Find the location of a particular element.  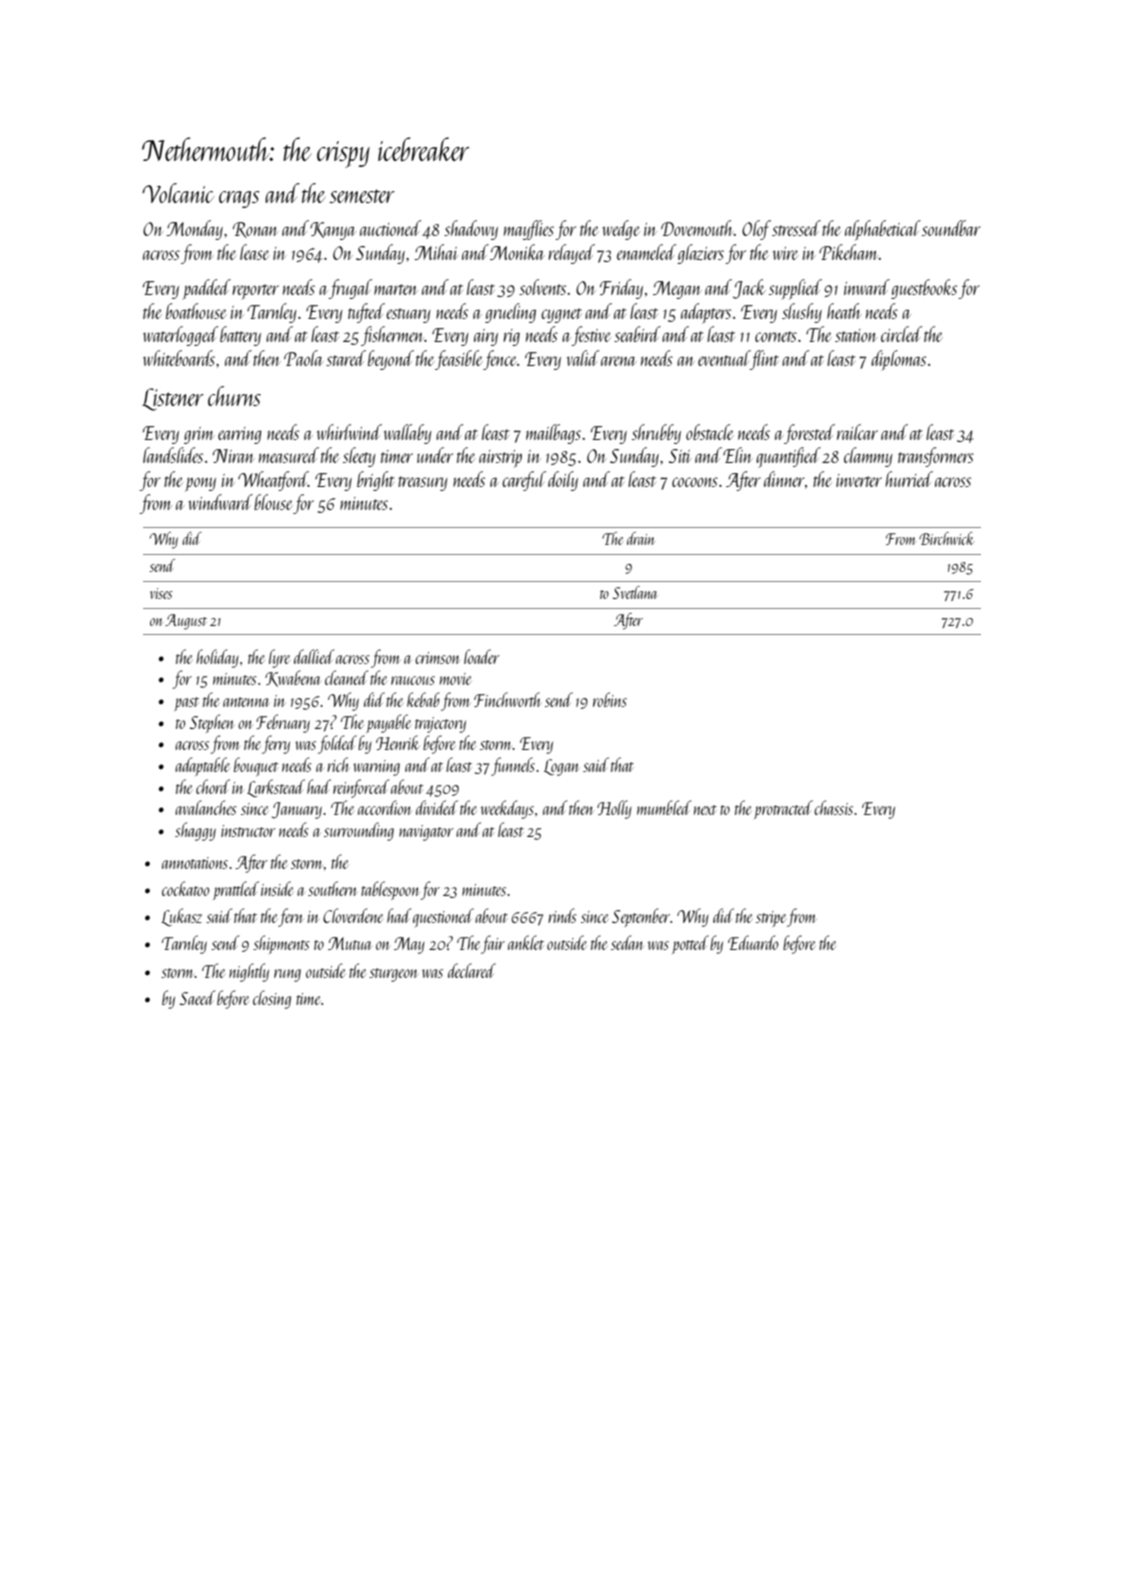

dallied is located at coordinates (314, 656).
